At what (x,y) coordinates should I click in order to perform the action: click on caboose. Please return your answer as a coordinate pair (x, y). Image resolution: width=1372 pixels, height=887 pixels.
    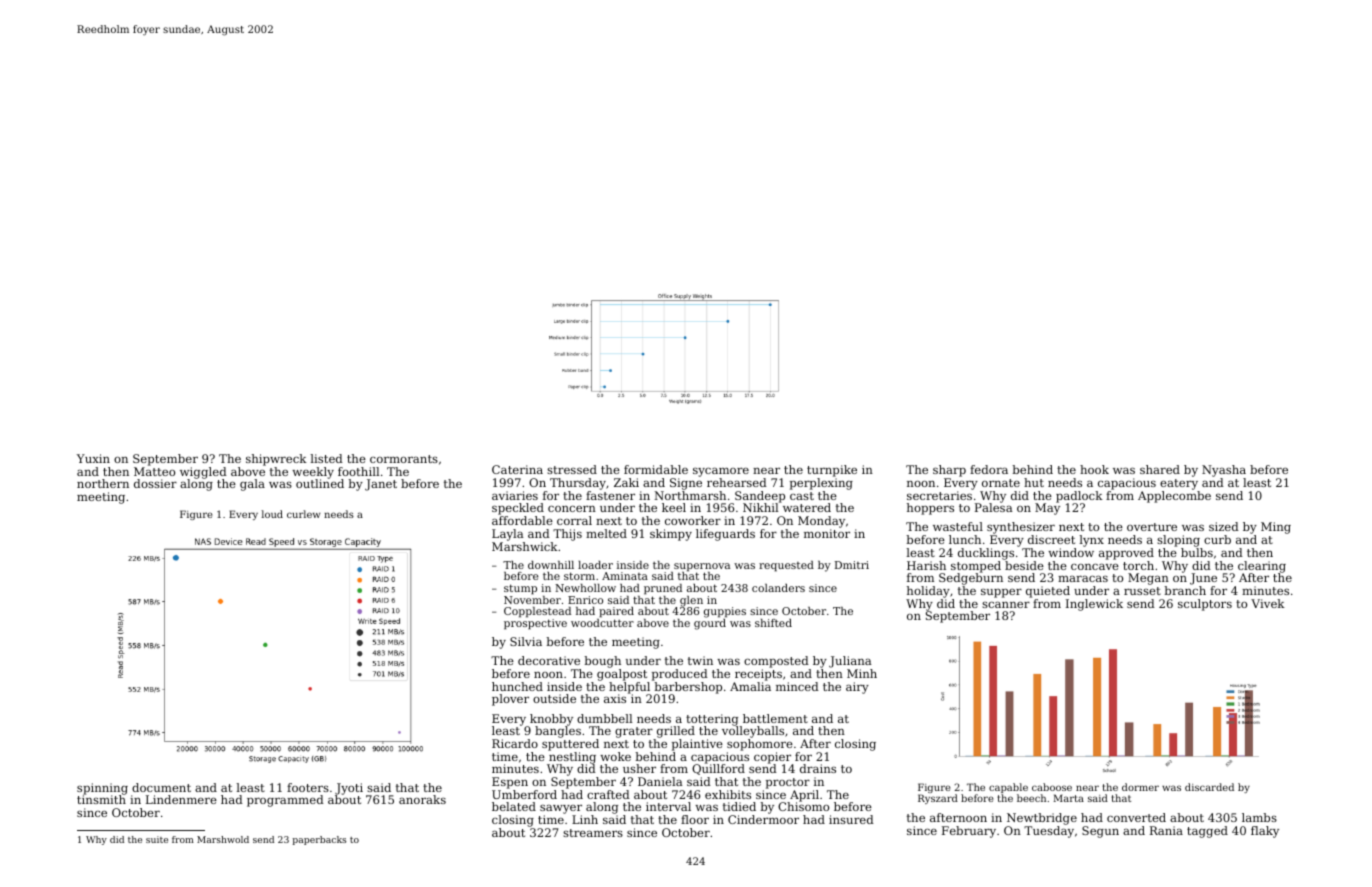
    Looking at the image, I should click on (1052, 787).
